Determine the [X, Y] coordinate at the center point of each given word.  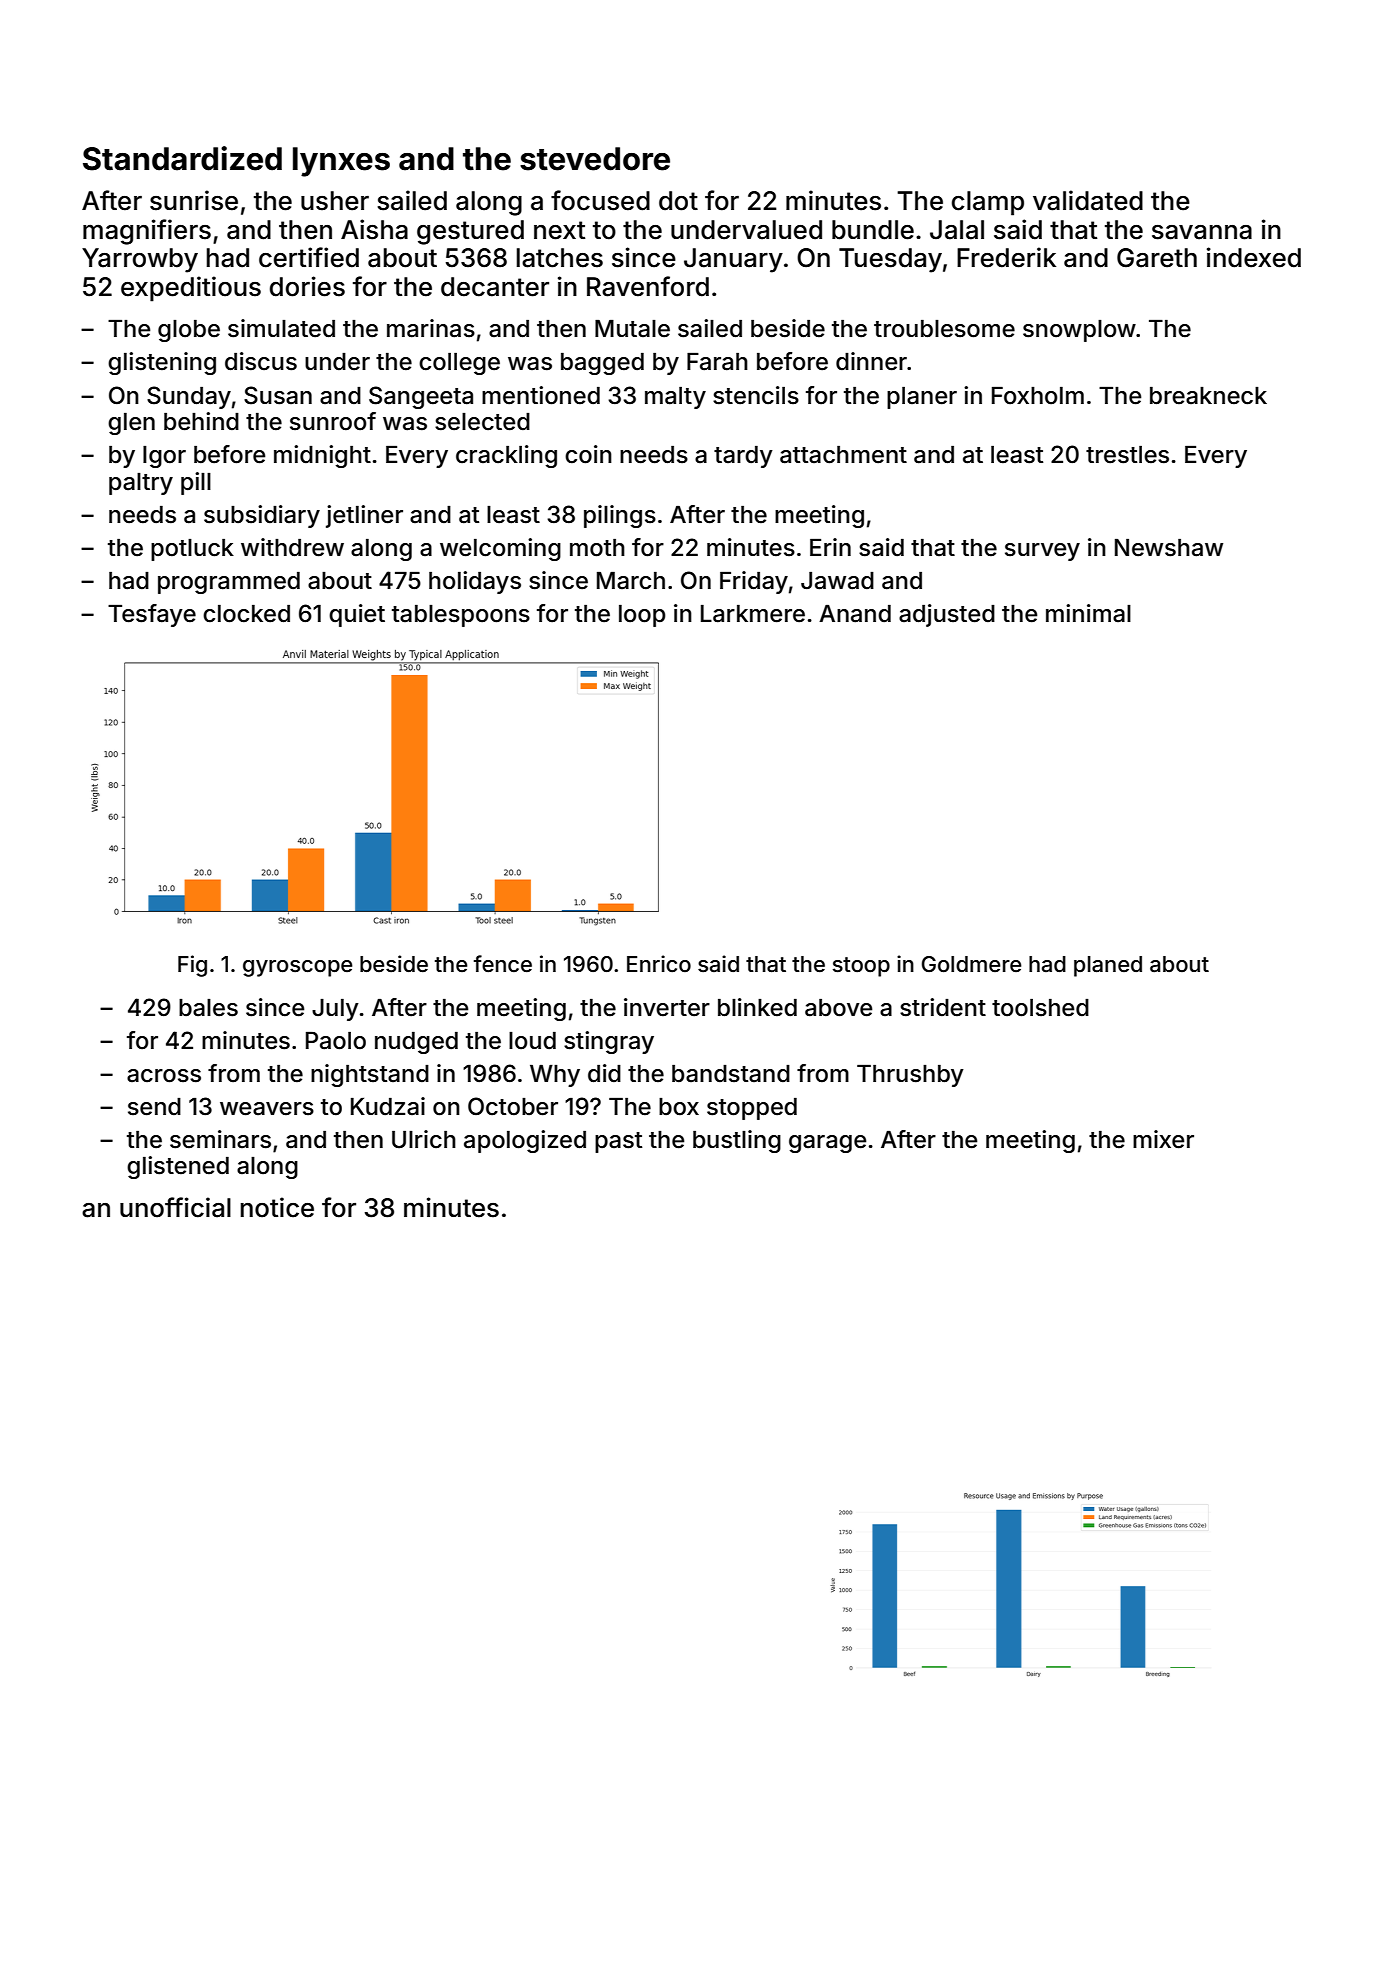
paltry [141, 484]
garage [827, 1144]
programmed [229, 583]
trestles [1127, 455]
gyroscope [297, 968]
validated [1088, 200]
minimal [1088, 613]
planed [1108, 966]
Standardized [182, 158]
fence [503, 964]
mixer [1163, 1139]
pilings [620, 516]
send [154, 1107]
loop [642, 616]
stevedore [595, 159]
